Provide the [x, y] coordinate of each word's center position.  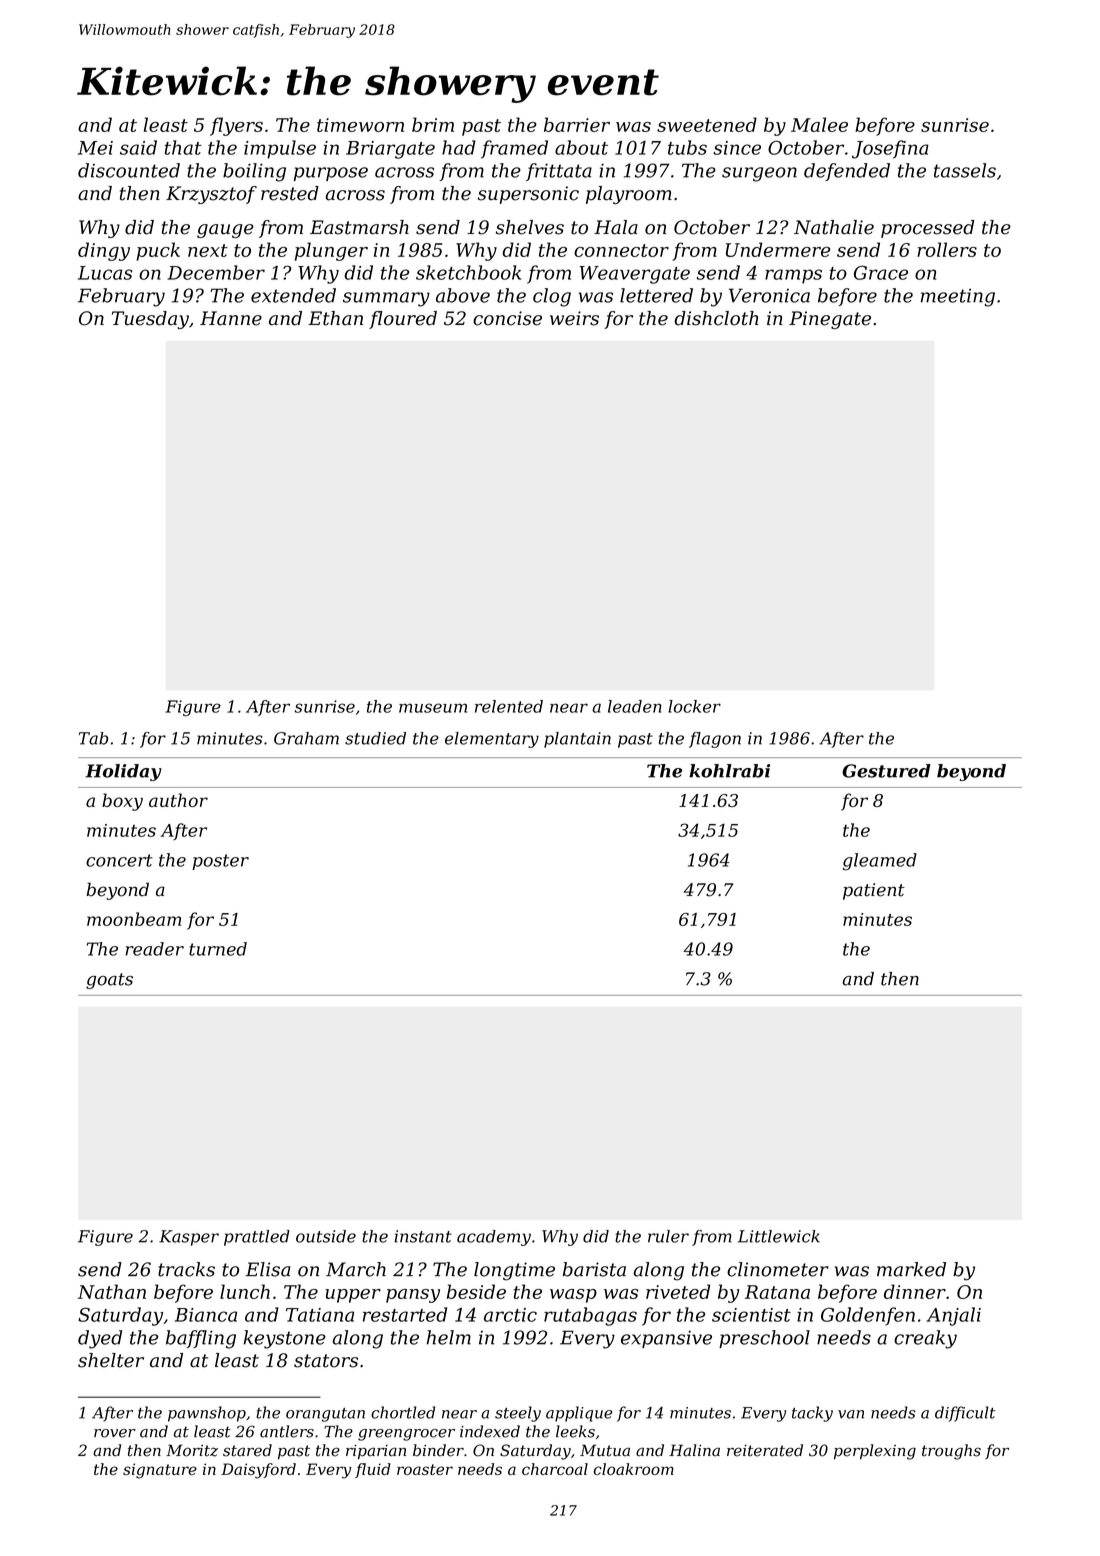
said [138, 147]
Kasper [189, 1238]
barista [594, 1269]
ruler [668, 1236]
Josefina [890, 149]
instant [423, 1236]
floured [403, 320]
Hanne [231, 318]
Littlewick [779, 1236]
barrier [577, 124]
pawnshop [207, 1414]
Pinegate [830, 320]
